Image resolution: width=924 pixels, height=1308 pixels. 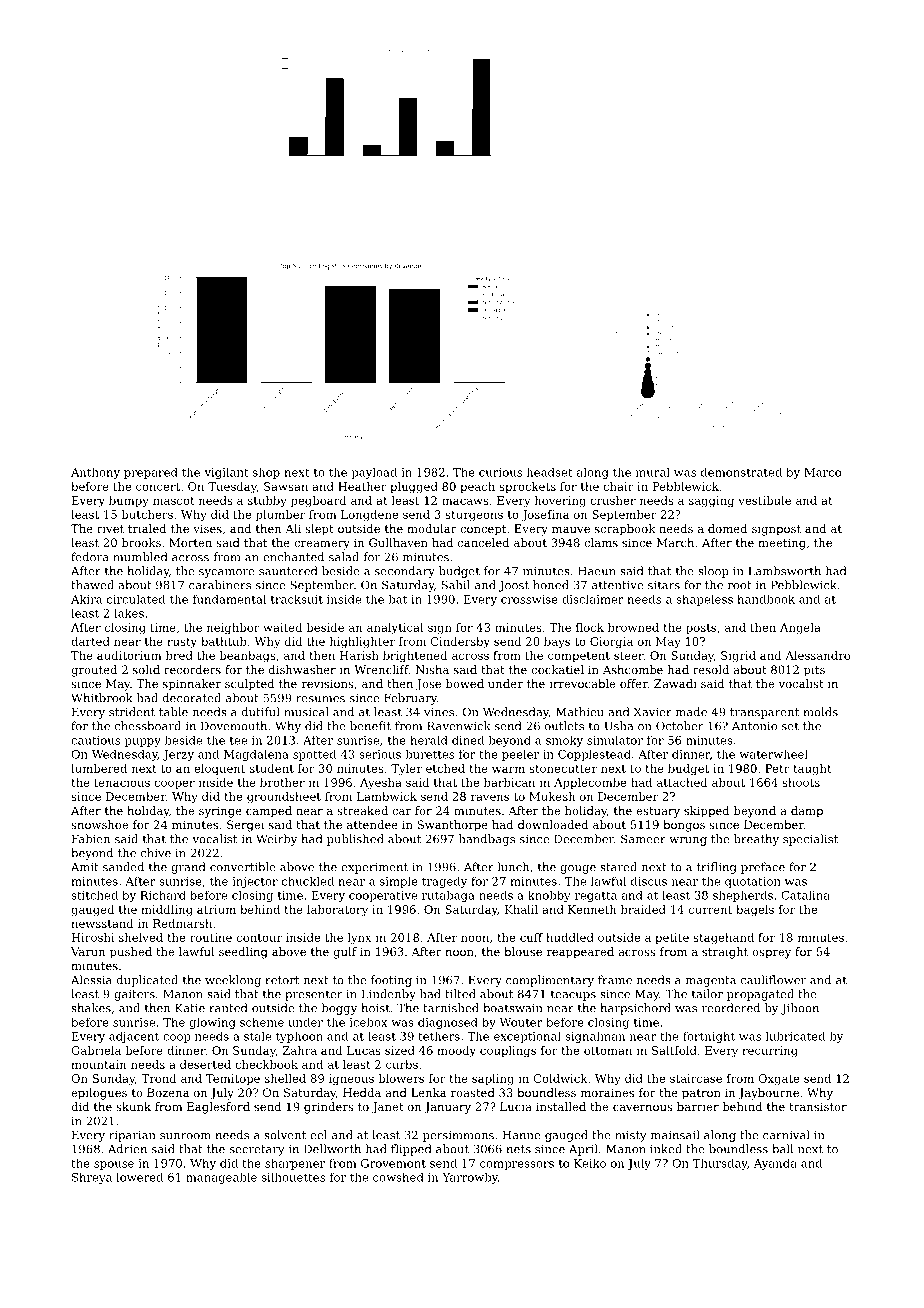 What do you see at coordinates (374, 473) in the screenshot?
I see `payload` at bounding box center [374, 473].
